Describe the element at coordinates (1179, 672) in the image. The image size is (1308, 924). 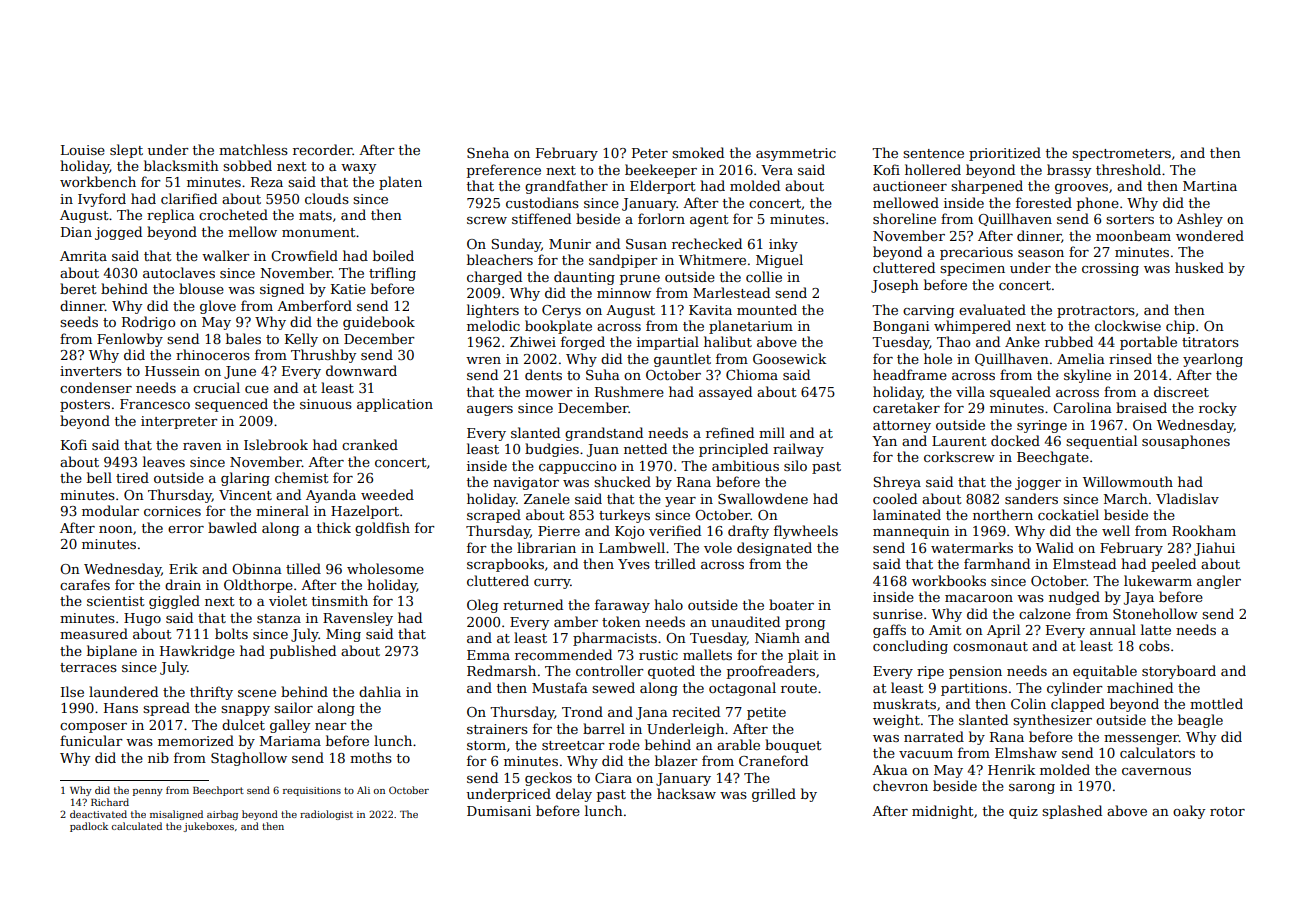
I see `storyboard` at that location.
